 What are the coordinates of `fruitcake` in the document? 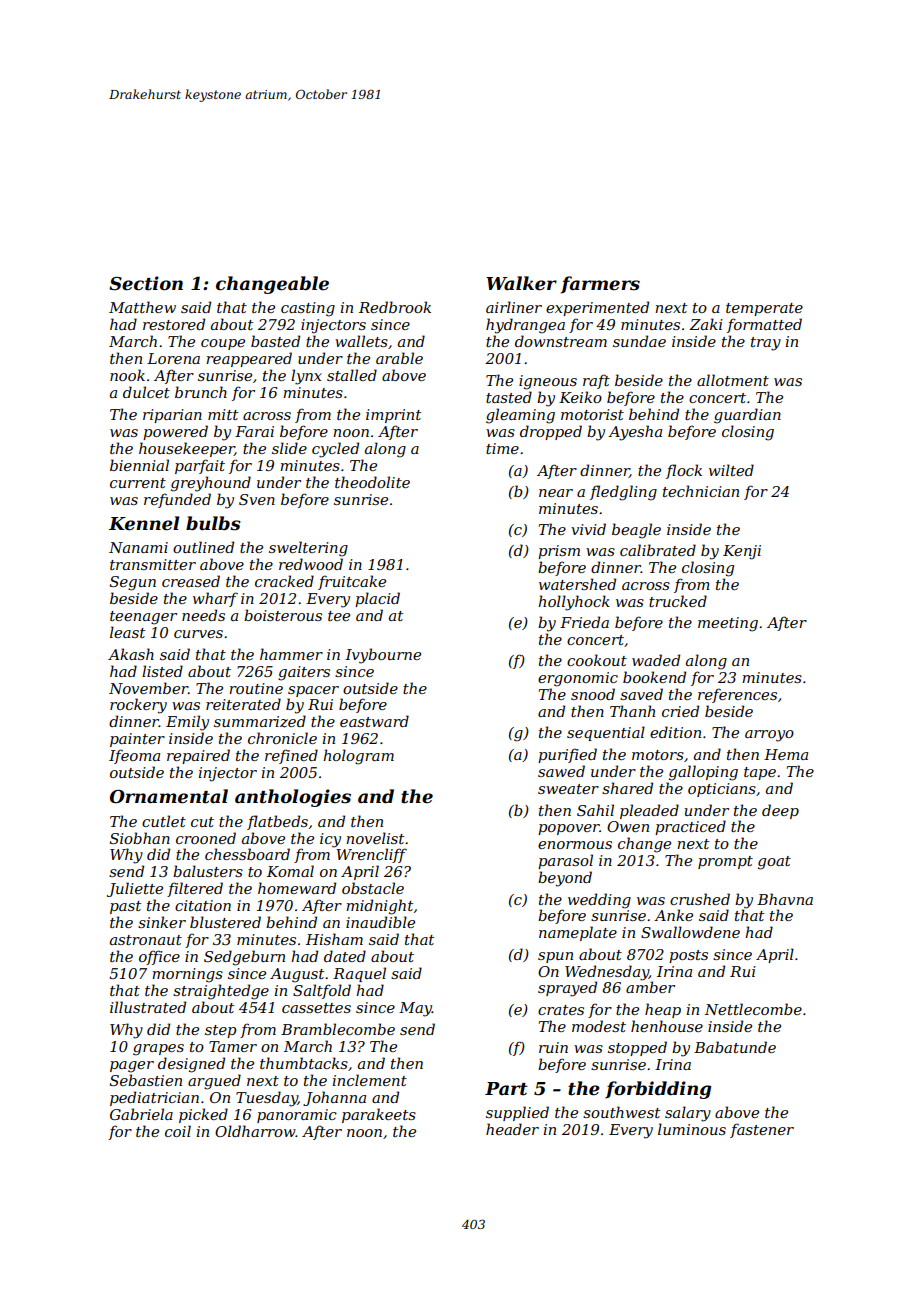 It's located at (352, 582).
